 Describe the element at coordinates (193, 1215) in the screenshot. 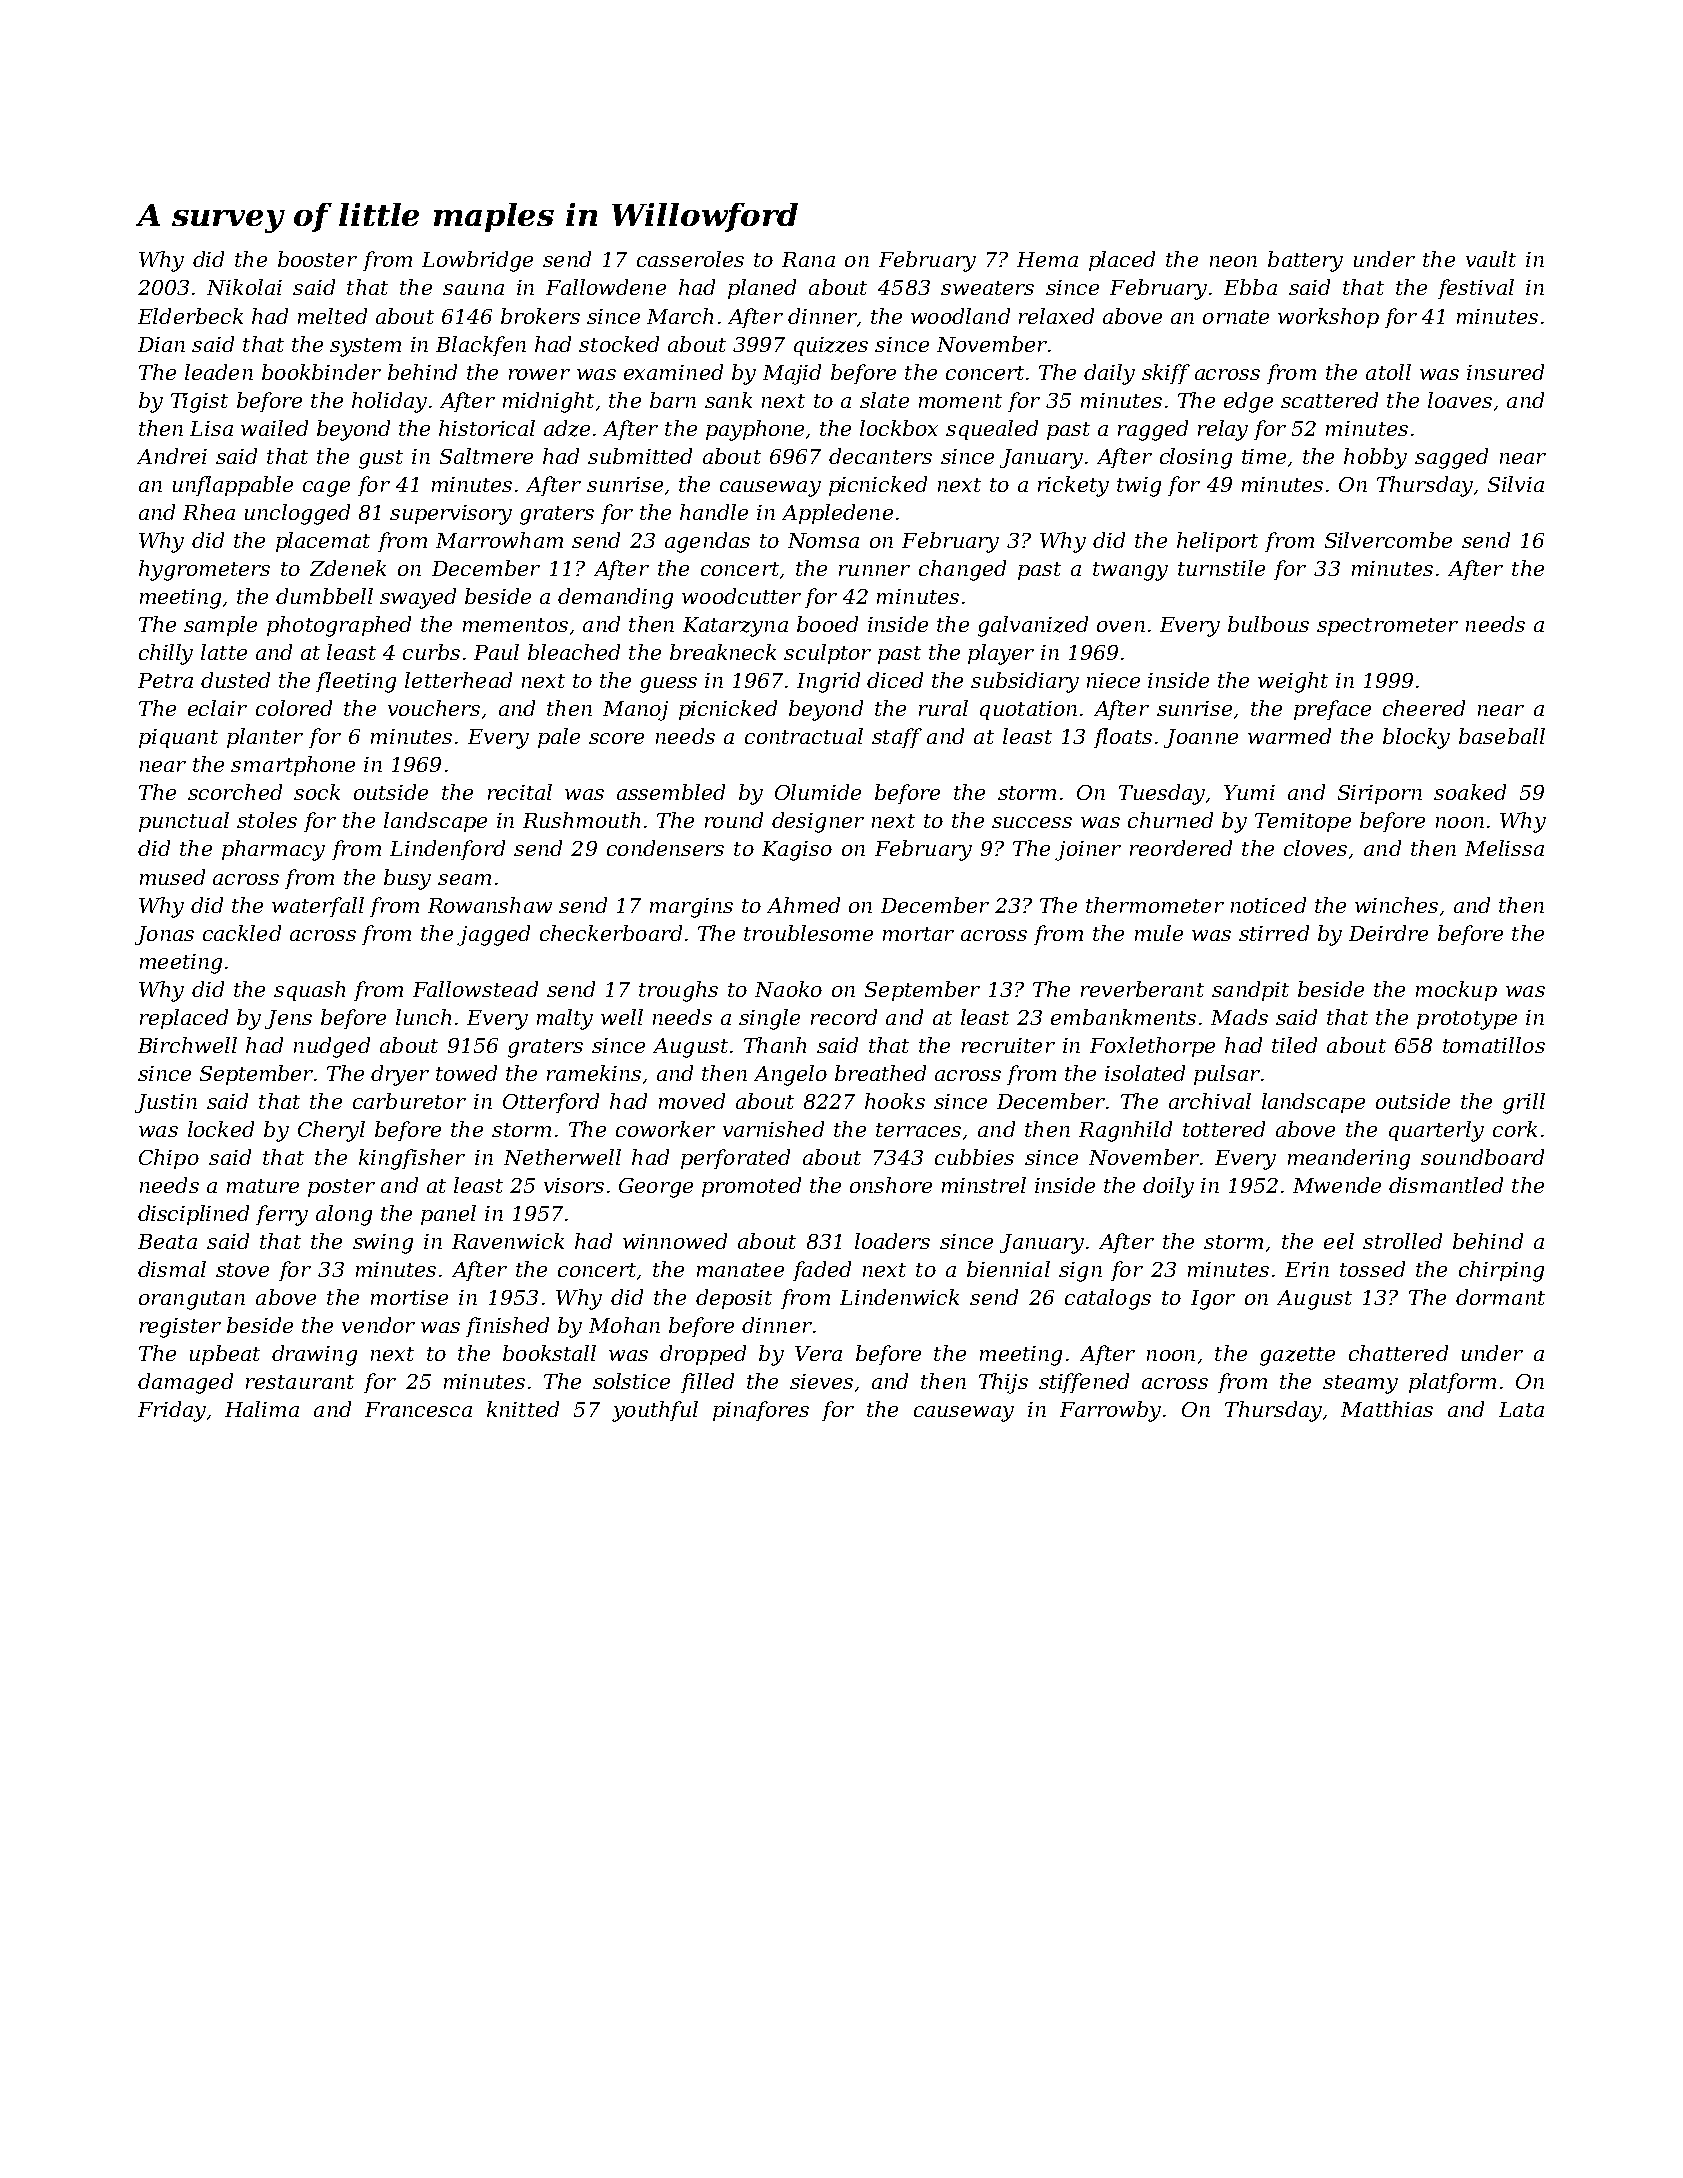

I see `disciplined` at that location.
